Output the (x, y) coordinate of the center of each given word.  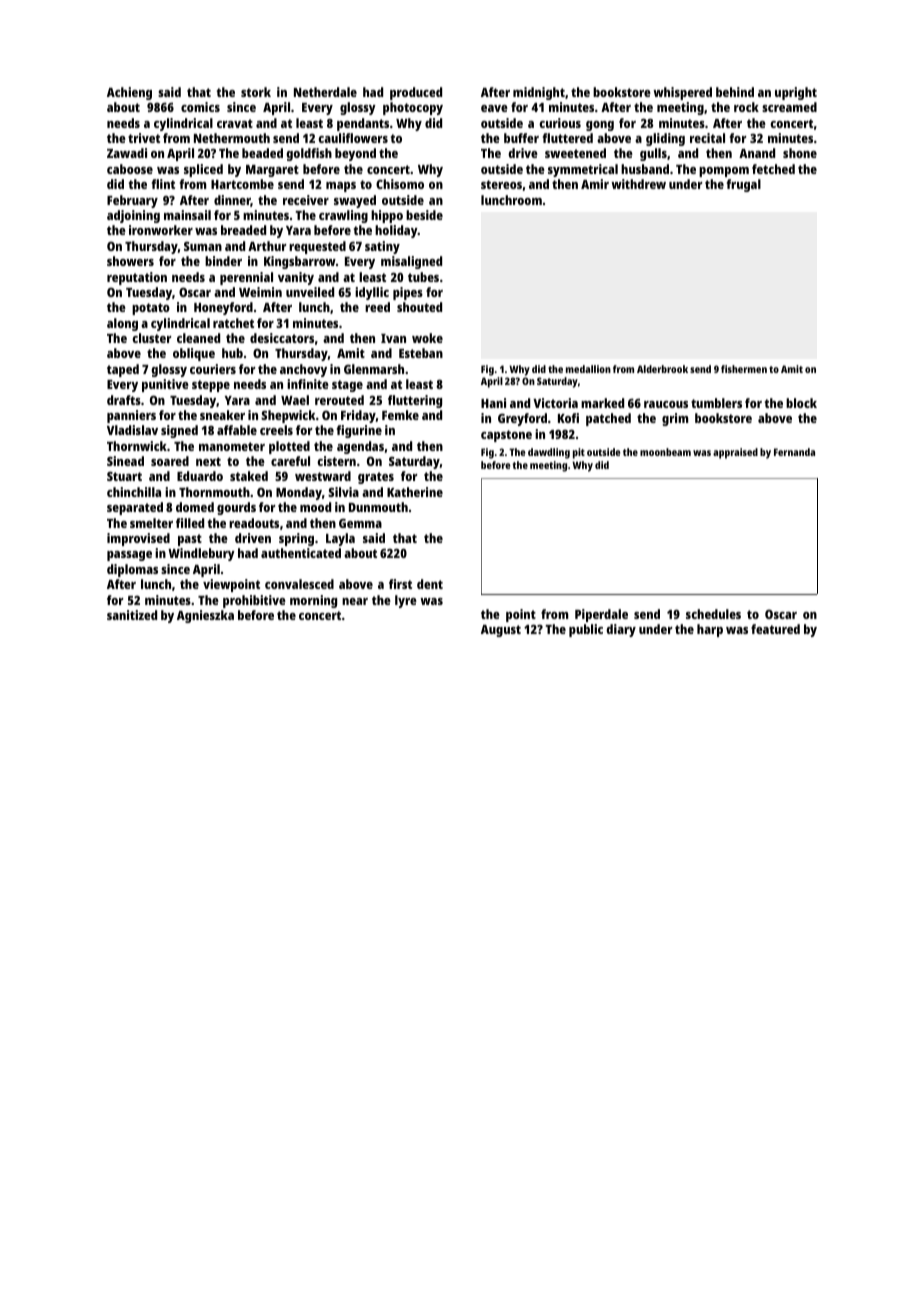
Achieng (129, 93)
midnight (539, 93)
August (501, 631)
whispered (682, 93)
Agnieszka (205, 616)
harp (710, 630)
